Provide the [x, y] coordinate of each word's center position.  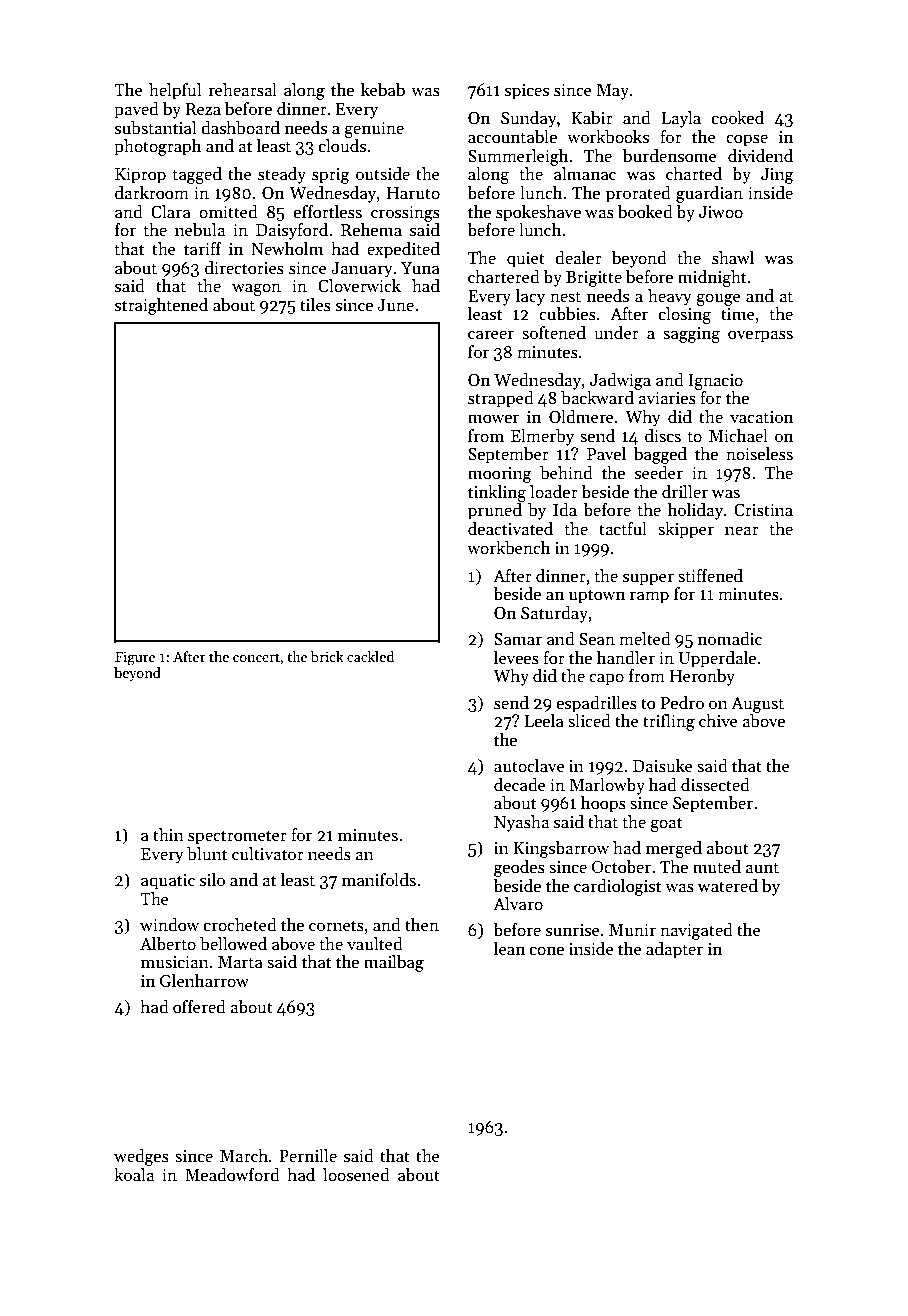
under [616, 332]
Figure [135, 659]
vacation [761, 417]
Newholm [287, 249]
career [491, 335]
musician [175, 962]
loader [554, 492]
